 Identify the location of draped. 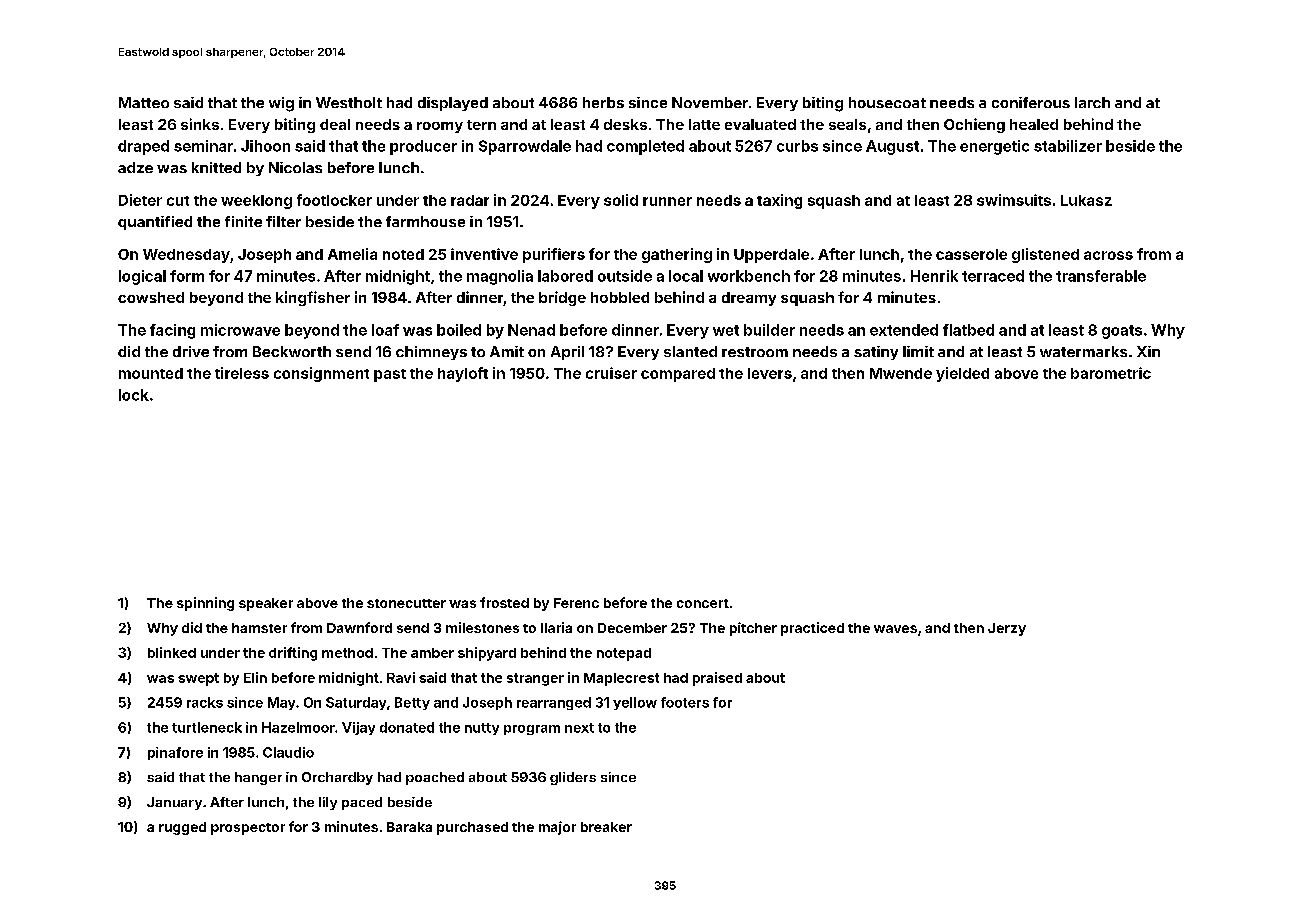
(143, 147).
